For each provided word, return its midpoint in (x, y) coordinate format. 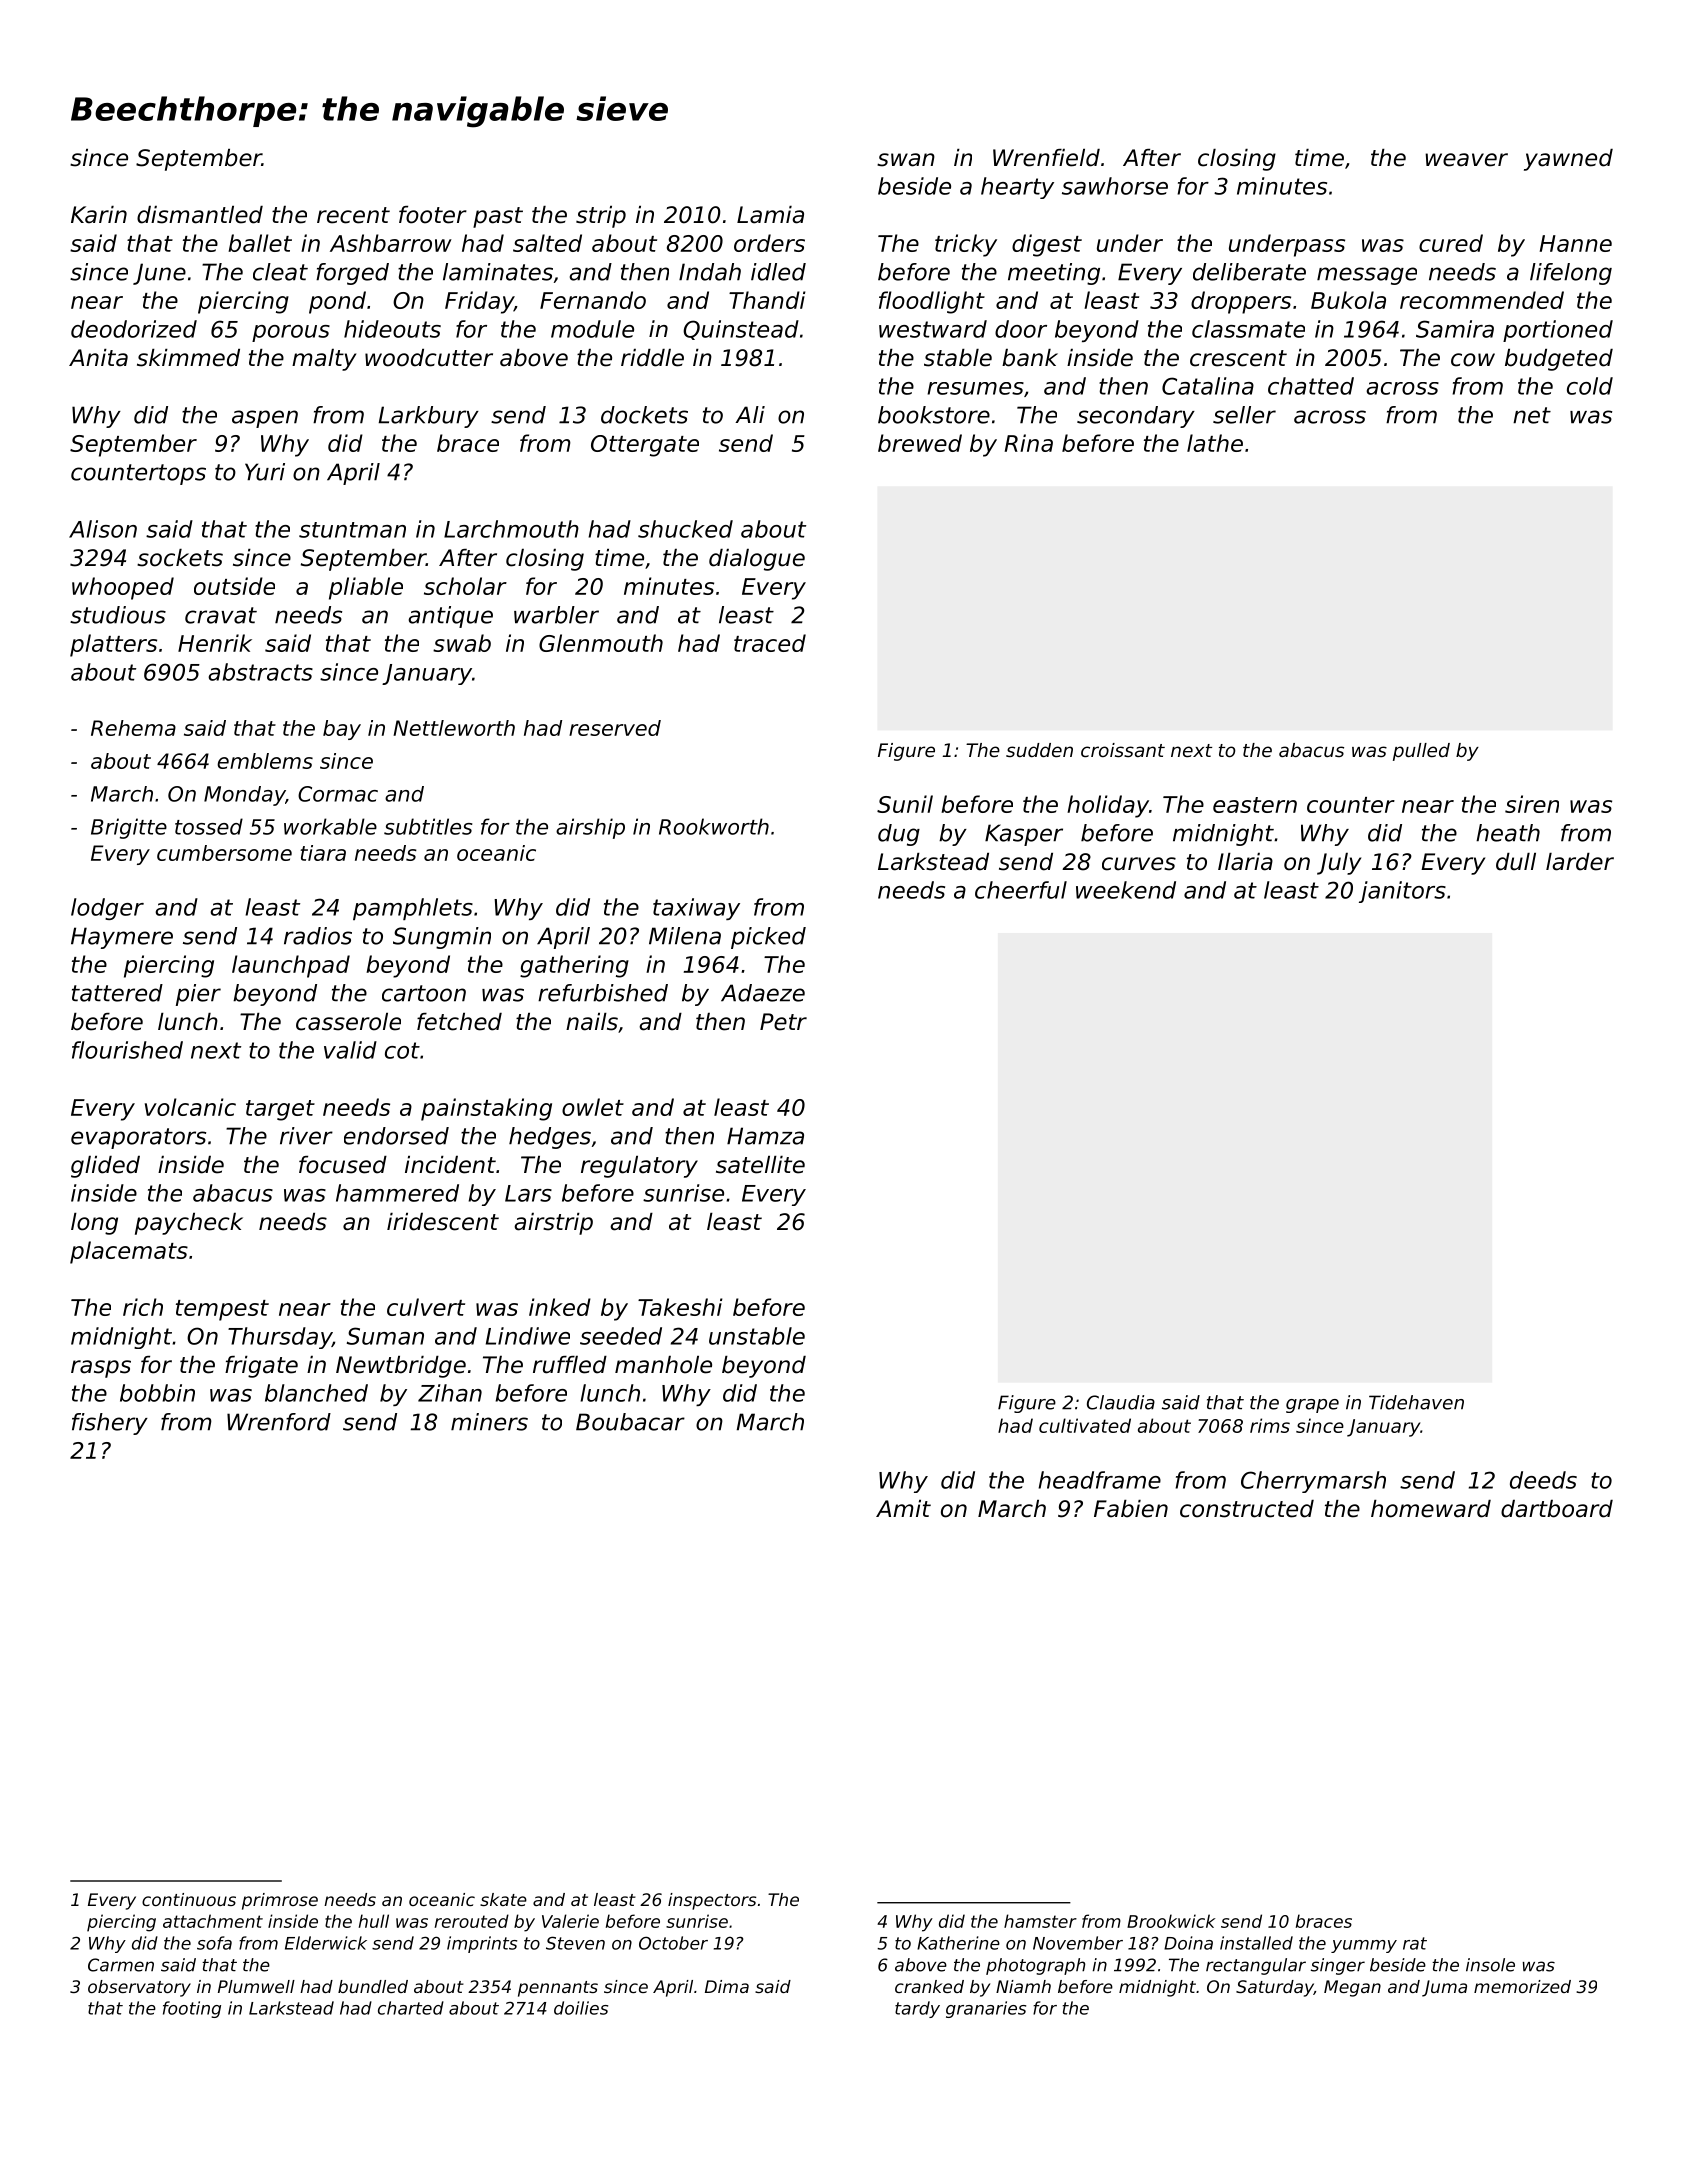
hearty (1017, 188)
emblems (265, 761)
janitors (1402, 892)
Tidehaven (1416, 1402)
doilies (581, 2008)
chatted (1311, 386)
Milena (685, 936)
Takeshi (680, 1307)
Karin (99, 215)
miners (489, 1422)
